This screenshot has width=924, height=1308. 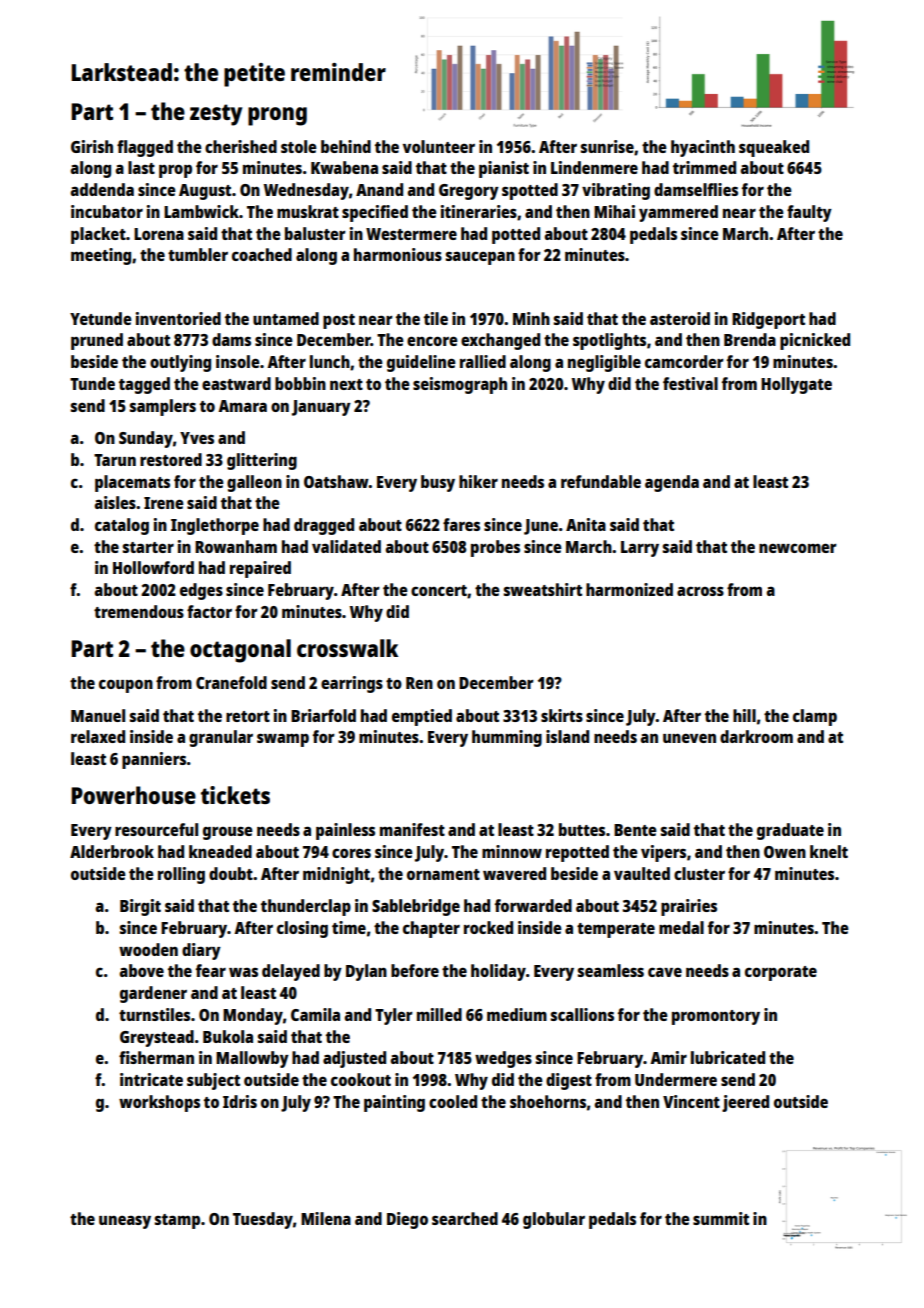 I want to click on refundable, so click(x=601, y=481).
